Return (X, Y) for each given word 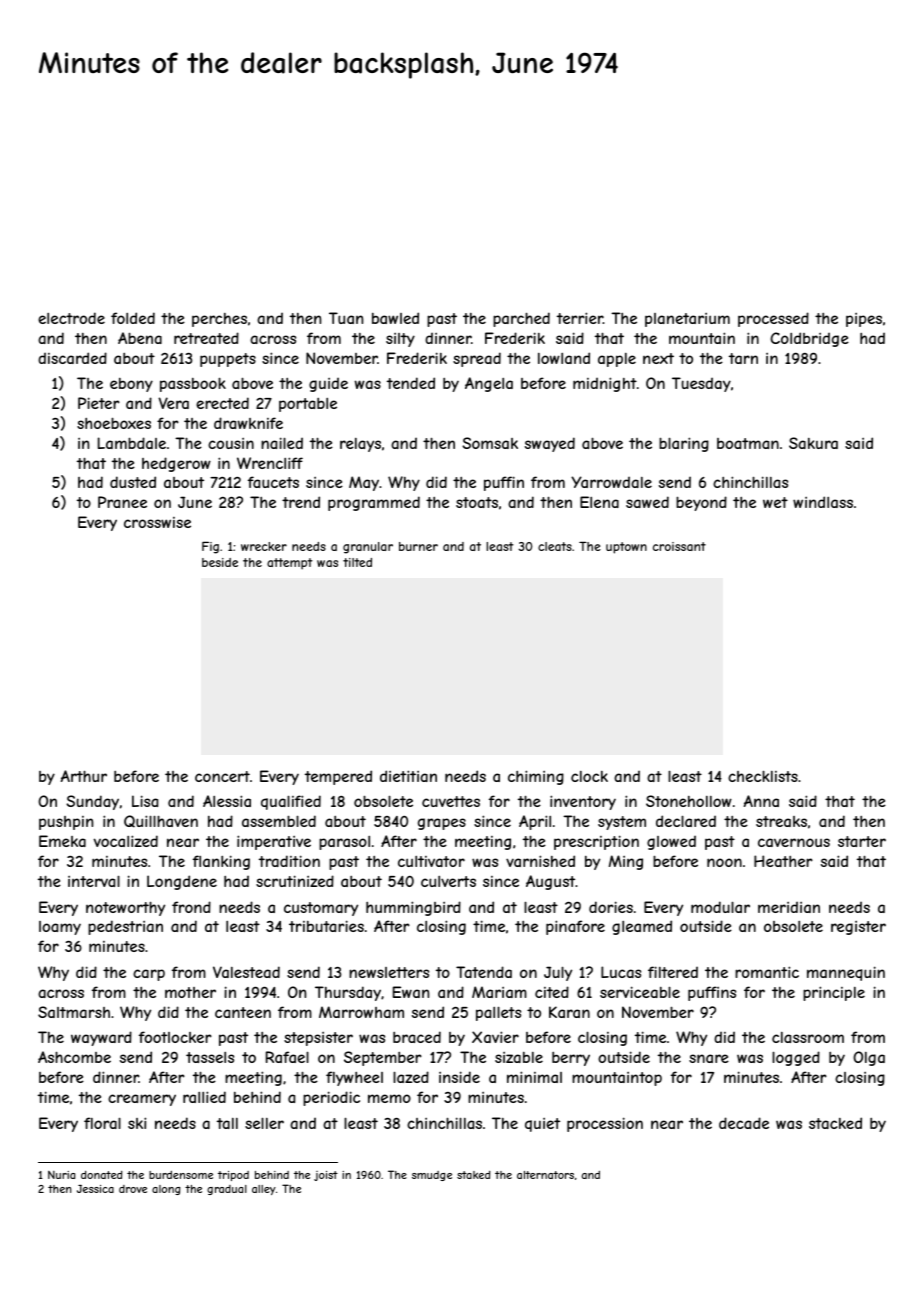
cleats (555, 546)
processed (773, 319)
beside (220, 562)
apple (617, 360)
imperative (274, 842)
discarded (72, 358)
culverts (448, 881)
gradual (227, 1190)
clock (589, 776)
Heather (783, 861)
